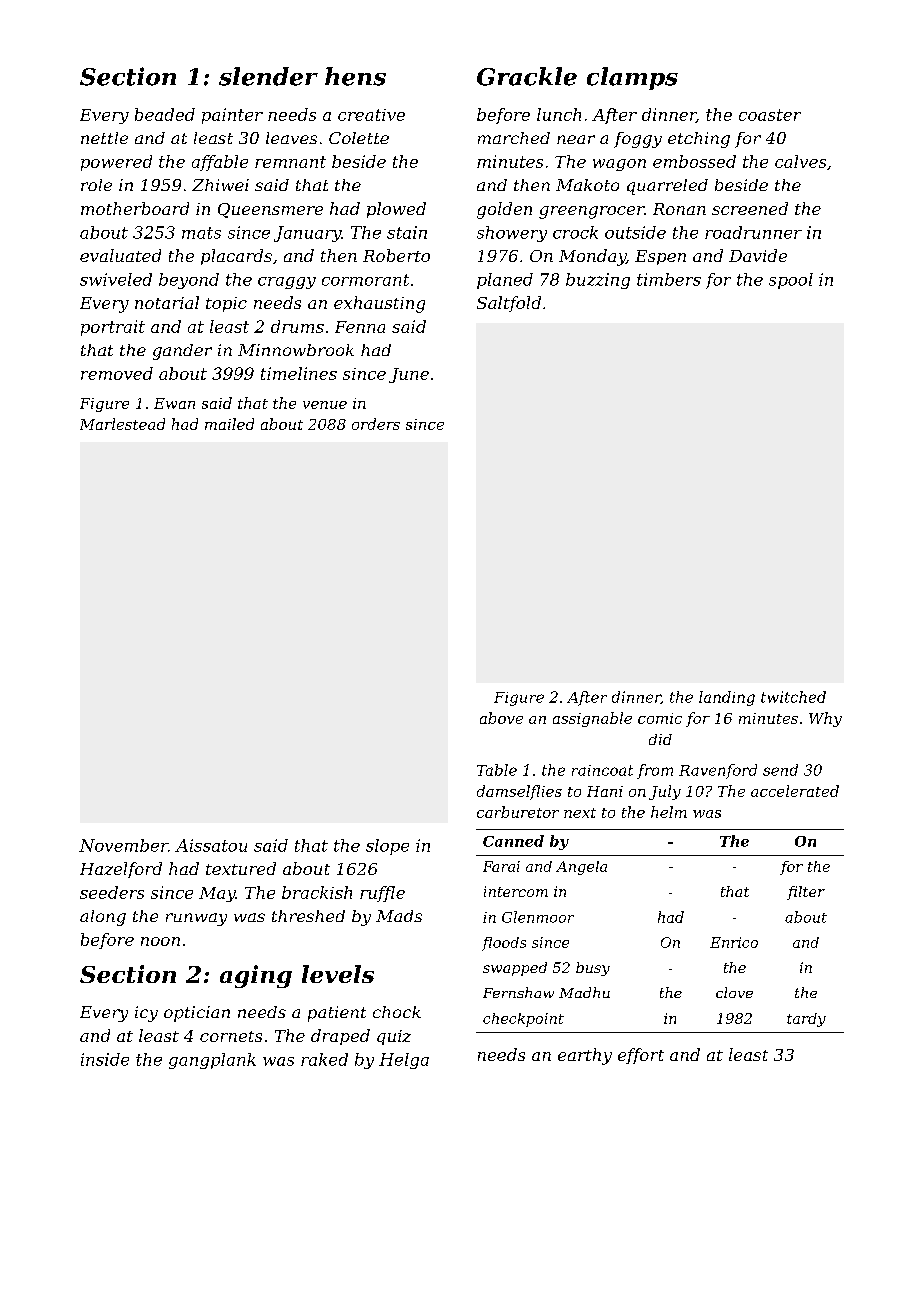  Describe the element at coordinates (317, 892) in the document. I see `brackish` at that location.
